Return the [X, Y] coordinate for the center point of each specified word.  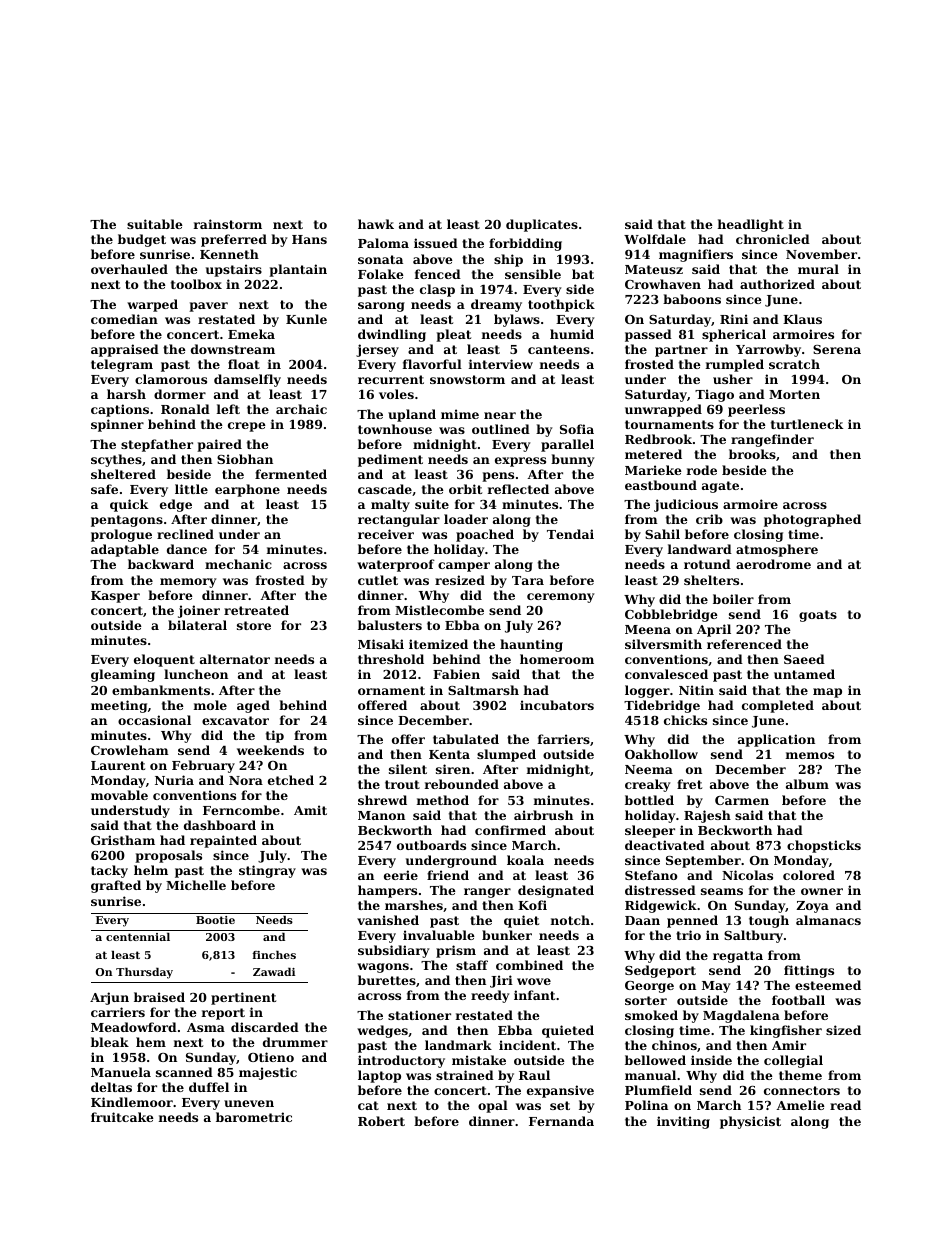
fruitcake [122, 1117]
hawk [376, 224]
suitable [155, 224]
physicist [750, 1122]
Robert [381, 1121]
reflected [518, 489]
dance [187, 549]
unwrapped [663, 410]
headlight [751, 225]
